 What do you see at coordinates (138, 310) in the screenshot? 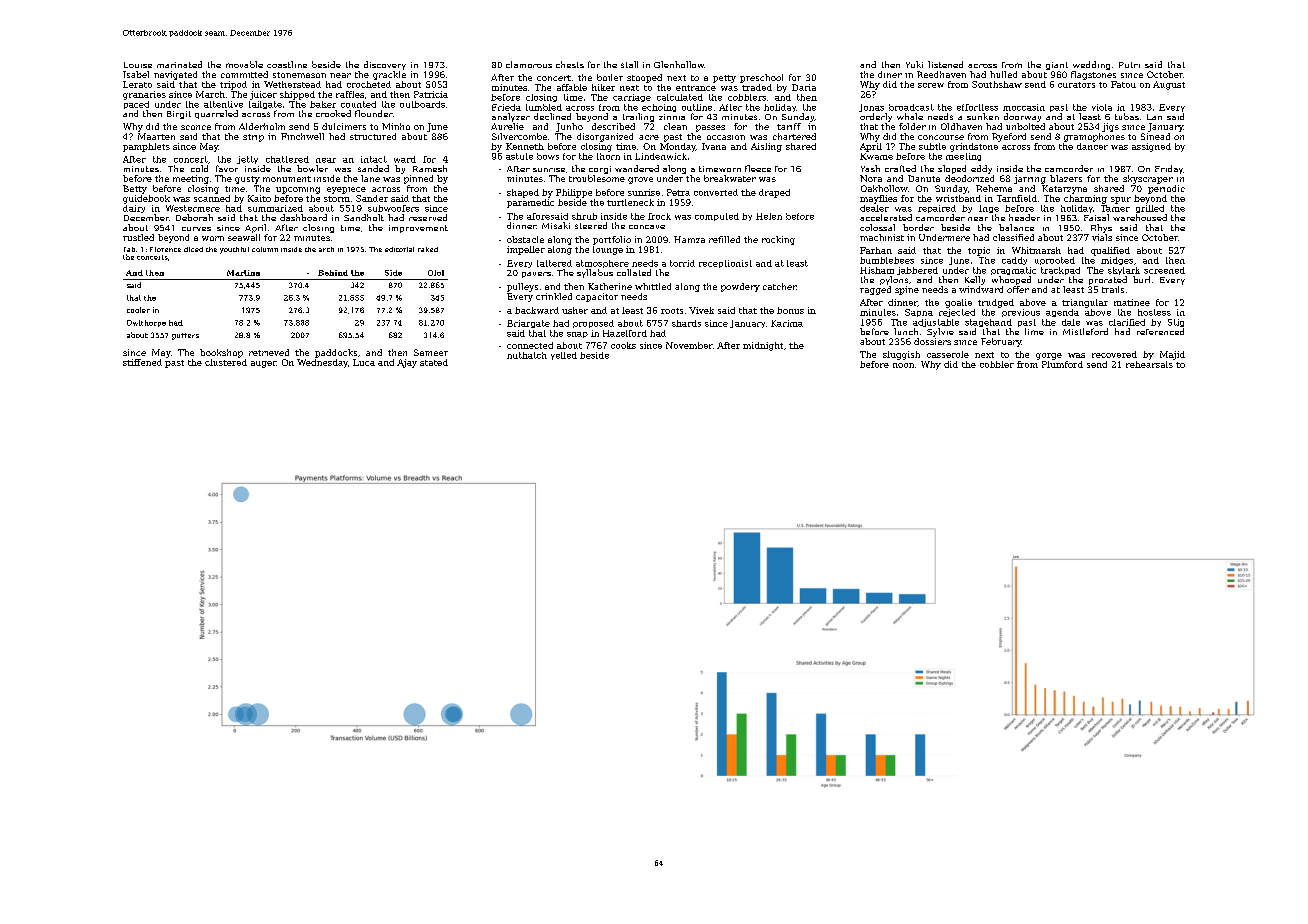
I see `cooler` at bounding box center [138, 310].
